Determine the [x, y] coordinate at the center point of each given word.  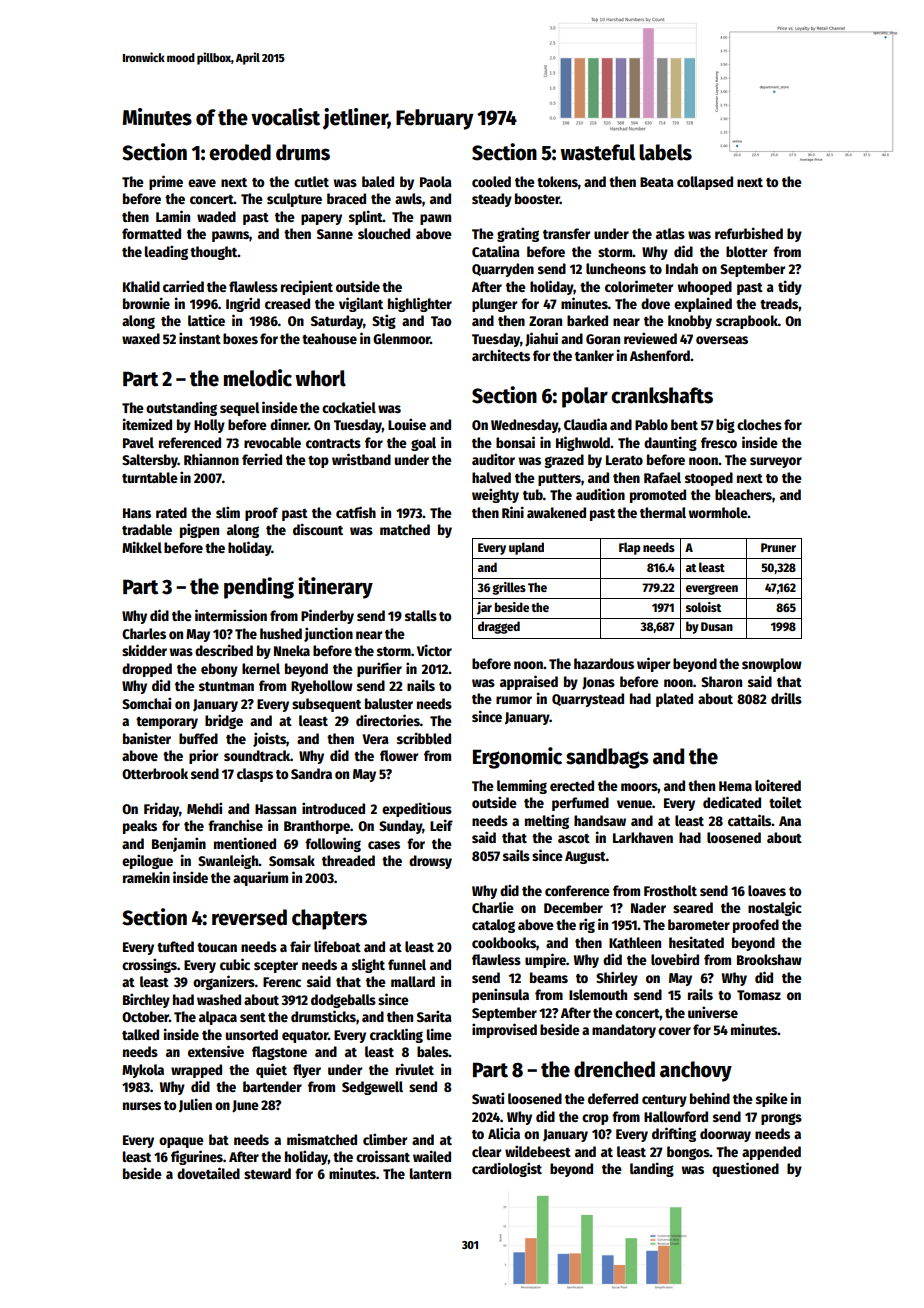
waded [216, 216]
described [224, 650]
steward [267, 1173]
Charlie [493, 907]
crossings [149, 965]
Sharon [721, 681]
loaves [767, 890]
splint [366, 217]
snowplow [772, 665]
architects [501, 355]
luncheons [616, 268]
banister [147, 738]
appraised [529, 682]
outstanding [181, 408]
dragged [499, 627]
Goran [603, 339]
